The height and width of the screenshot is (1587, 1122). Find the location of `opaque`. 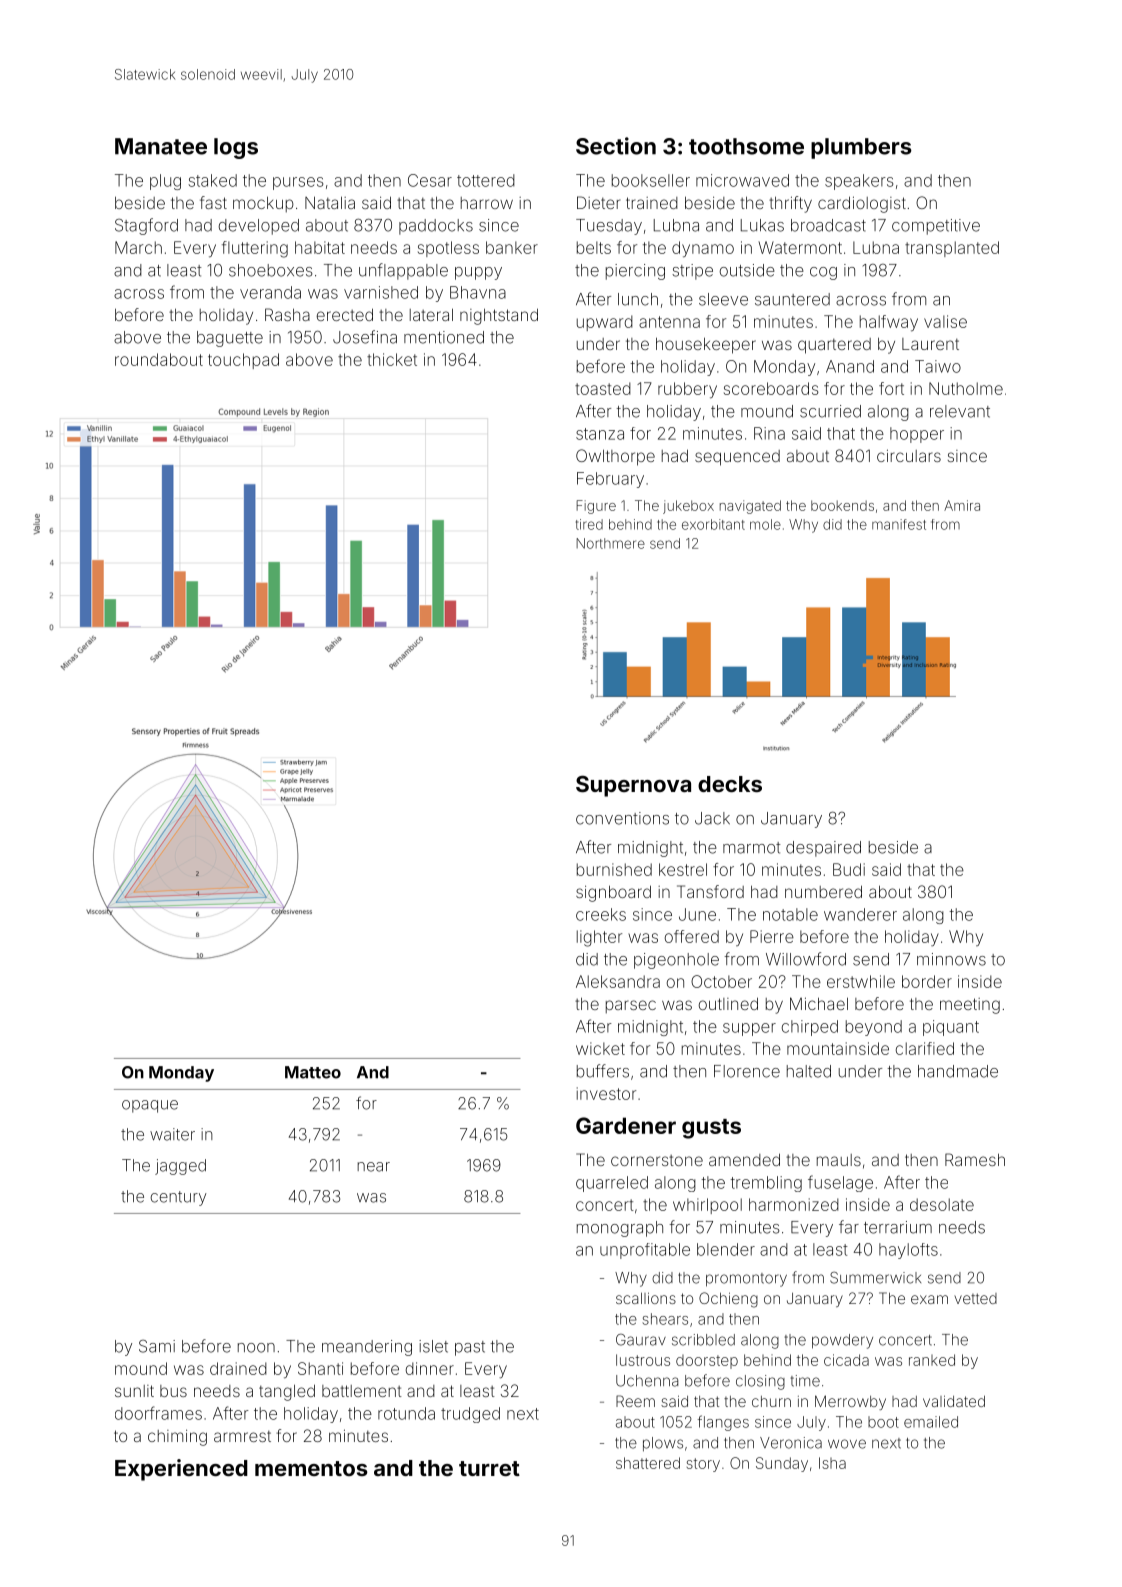

opaque is located at coordinates (150, 1106).
